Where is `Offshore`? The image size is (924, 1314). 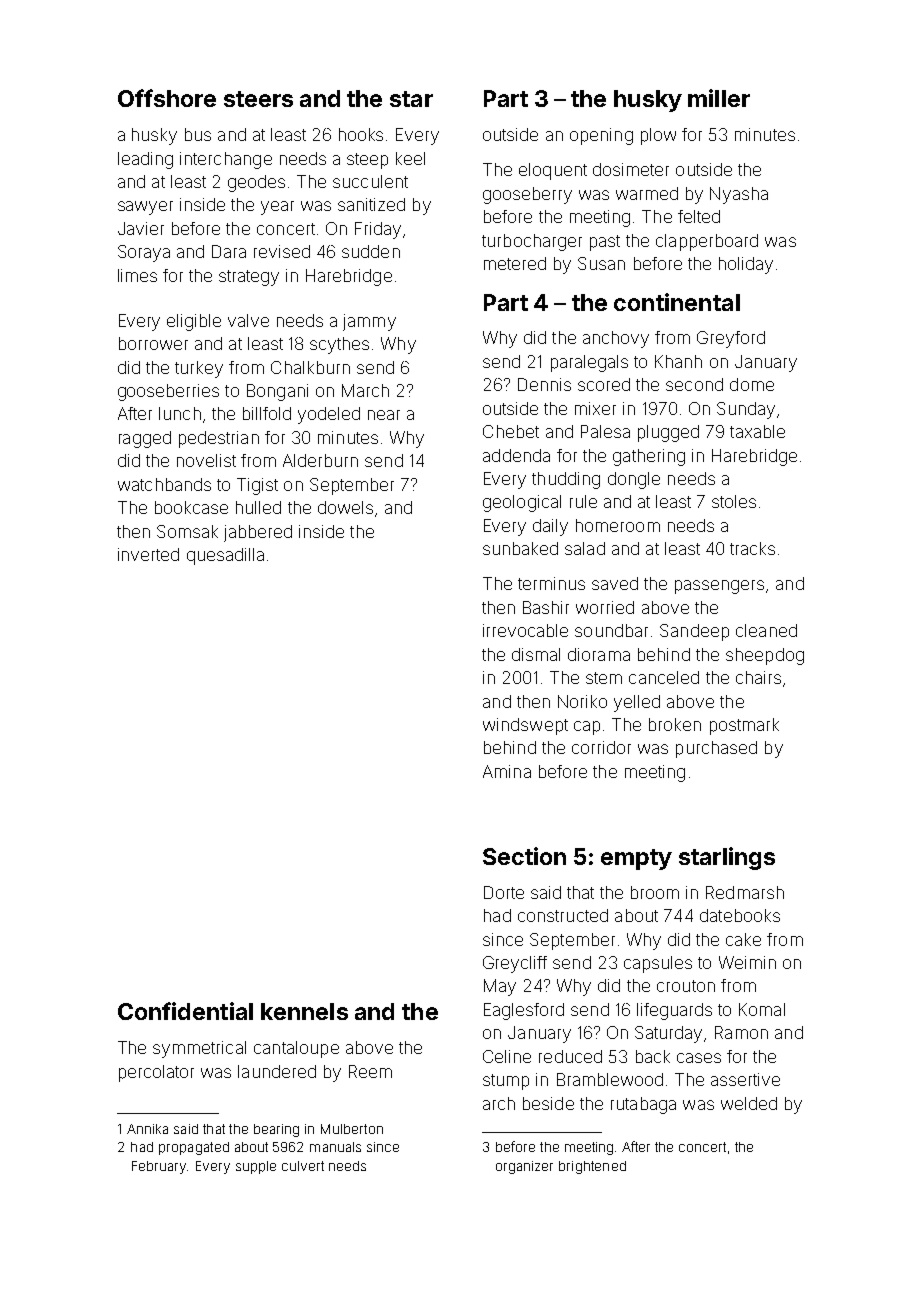
Offshore is located at coordinates (167, 98).
